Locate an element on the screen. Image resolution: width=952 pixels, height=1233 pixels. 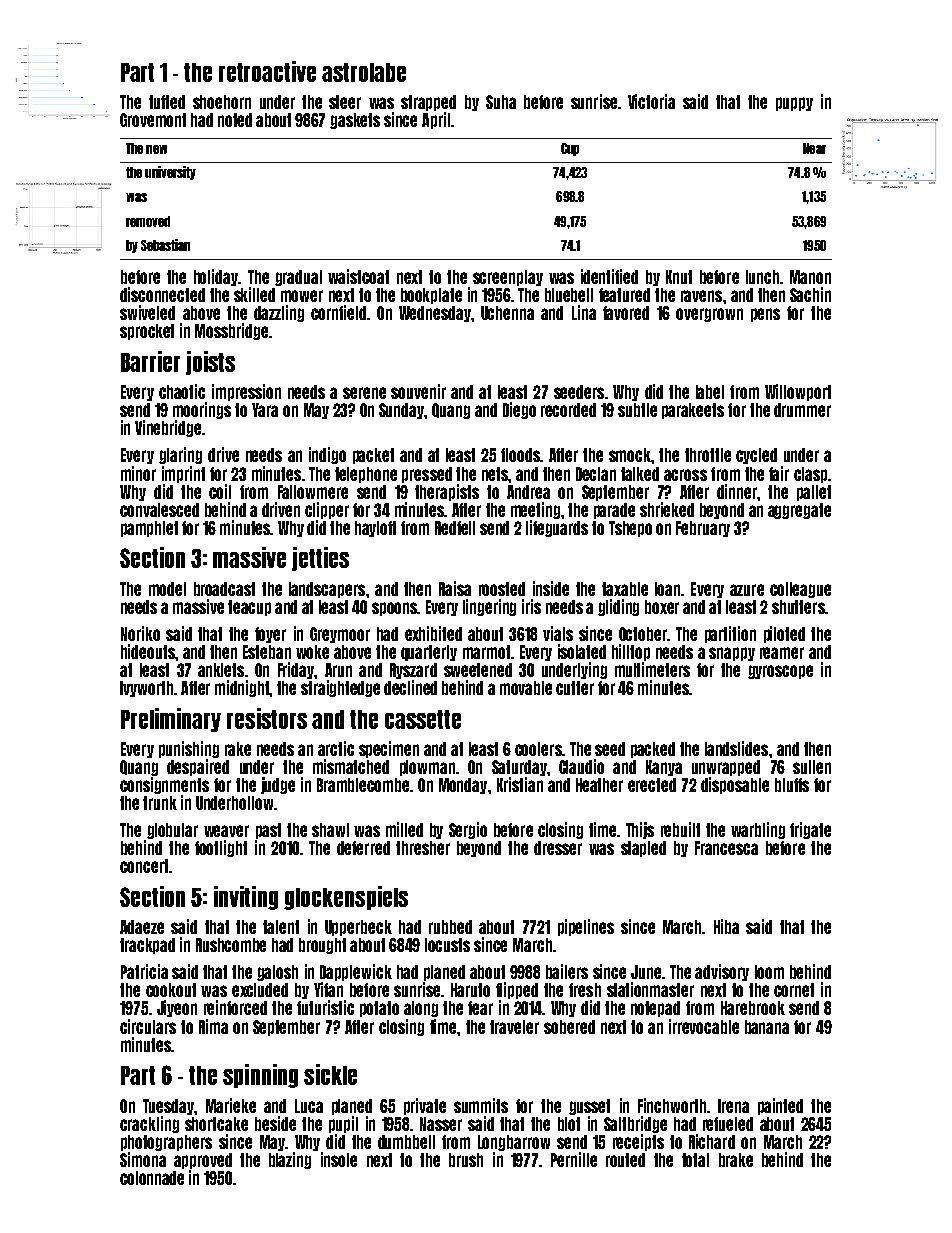
Heather is located at coordinates (599, 785).
